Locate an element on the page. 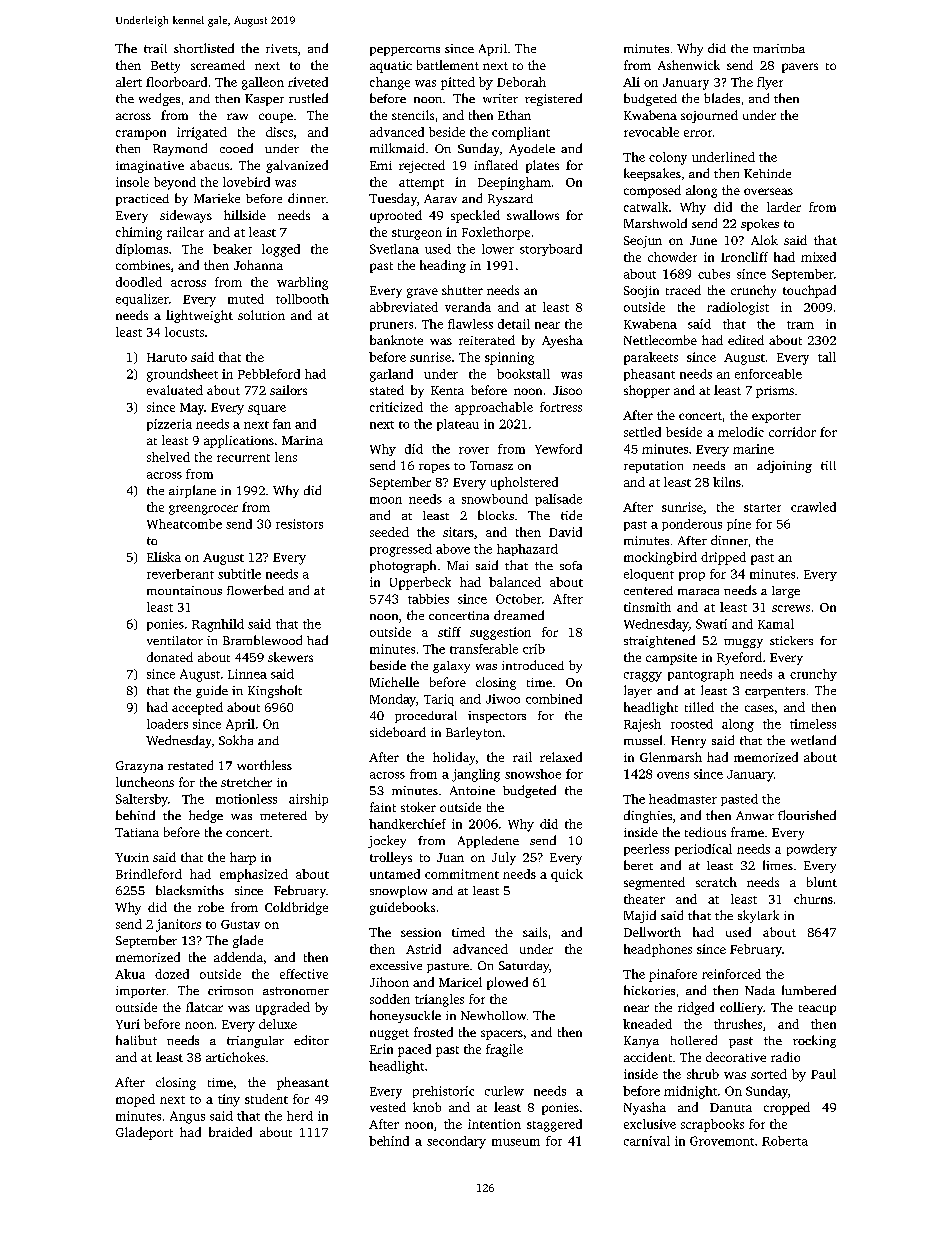 The width and height of the page is (952, 1233). Monday is located at coordinates (393, 700).
